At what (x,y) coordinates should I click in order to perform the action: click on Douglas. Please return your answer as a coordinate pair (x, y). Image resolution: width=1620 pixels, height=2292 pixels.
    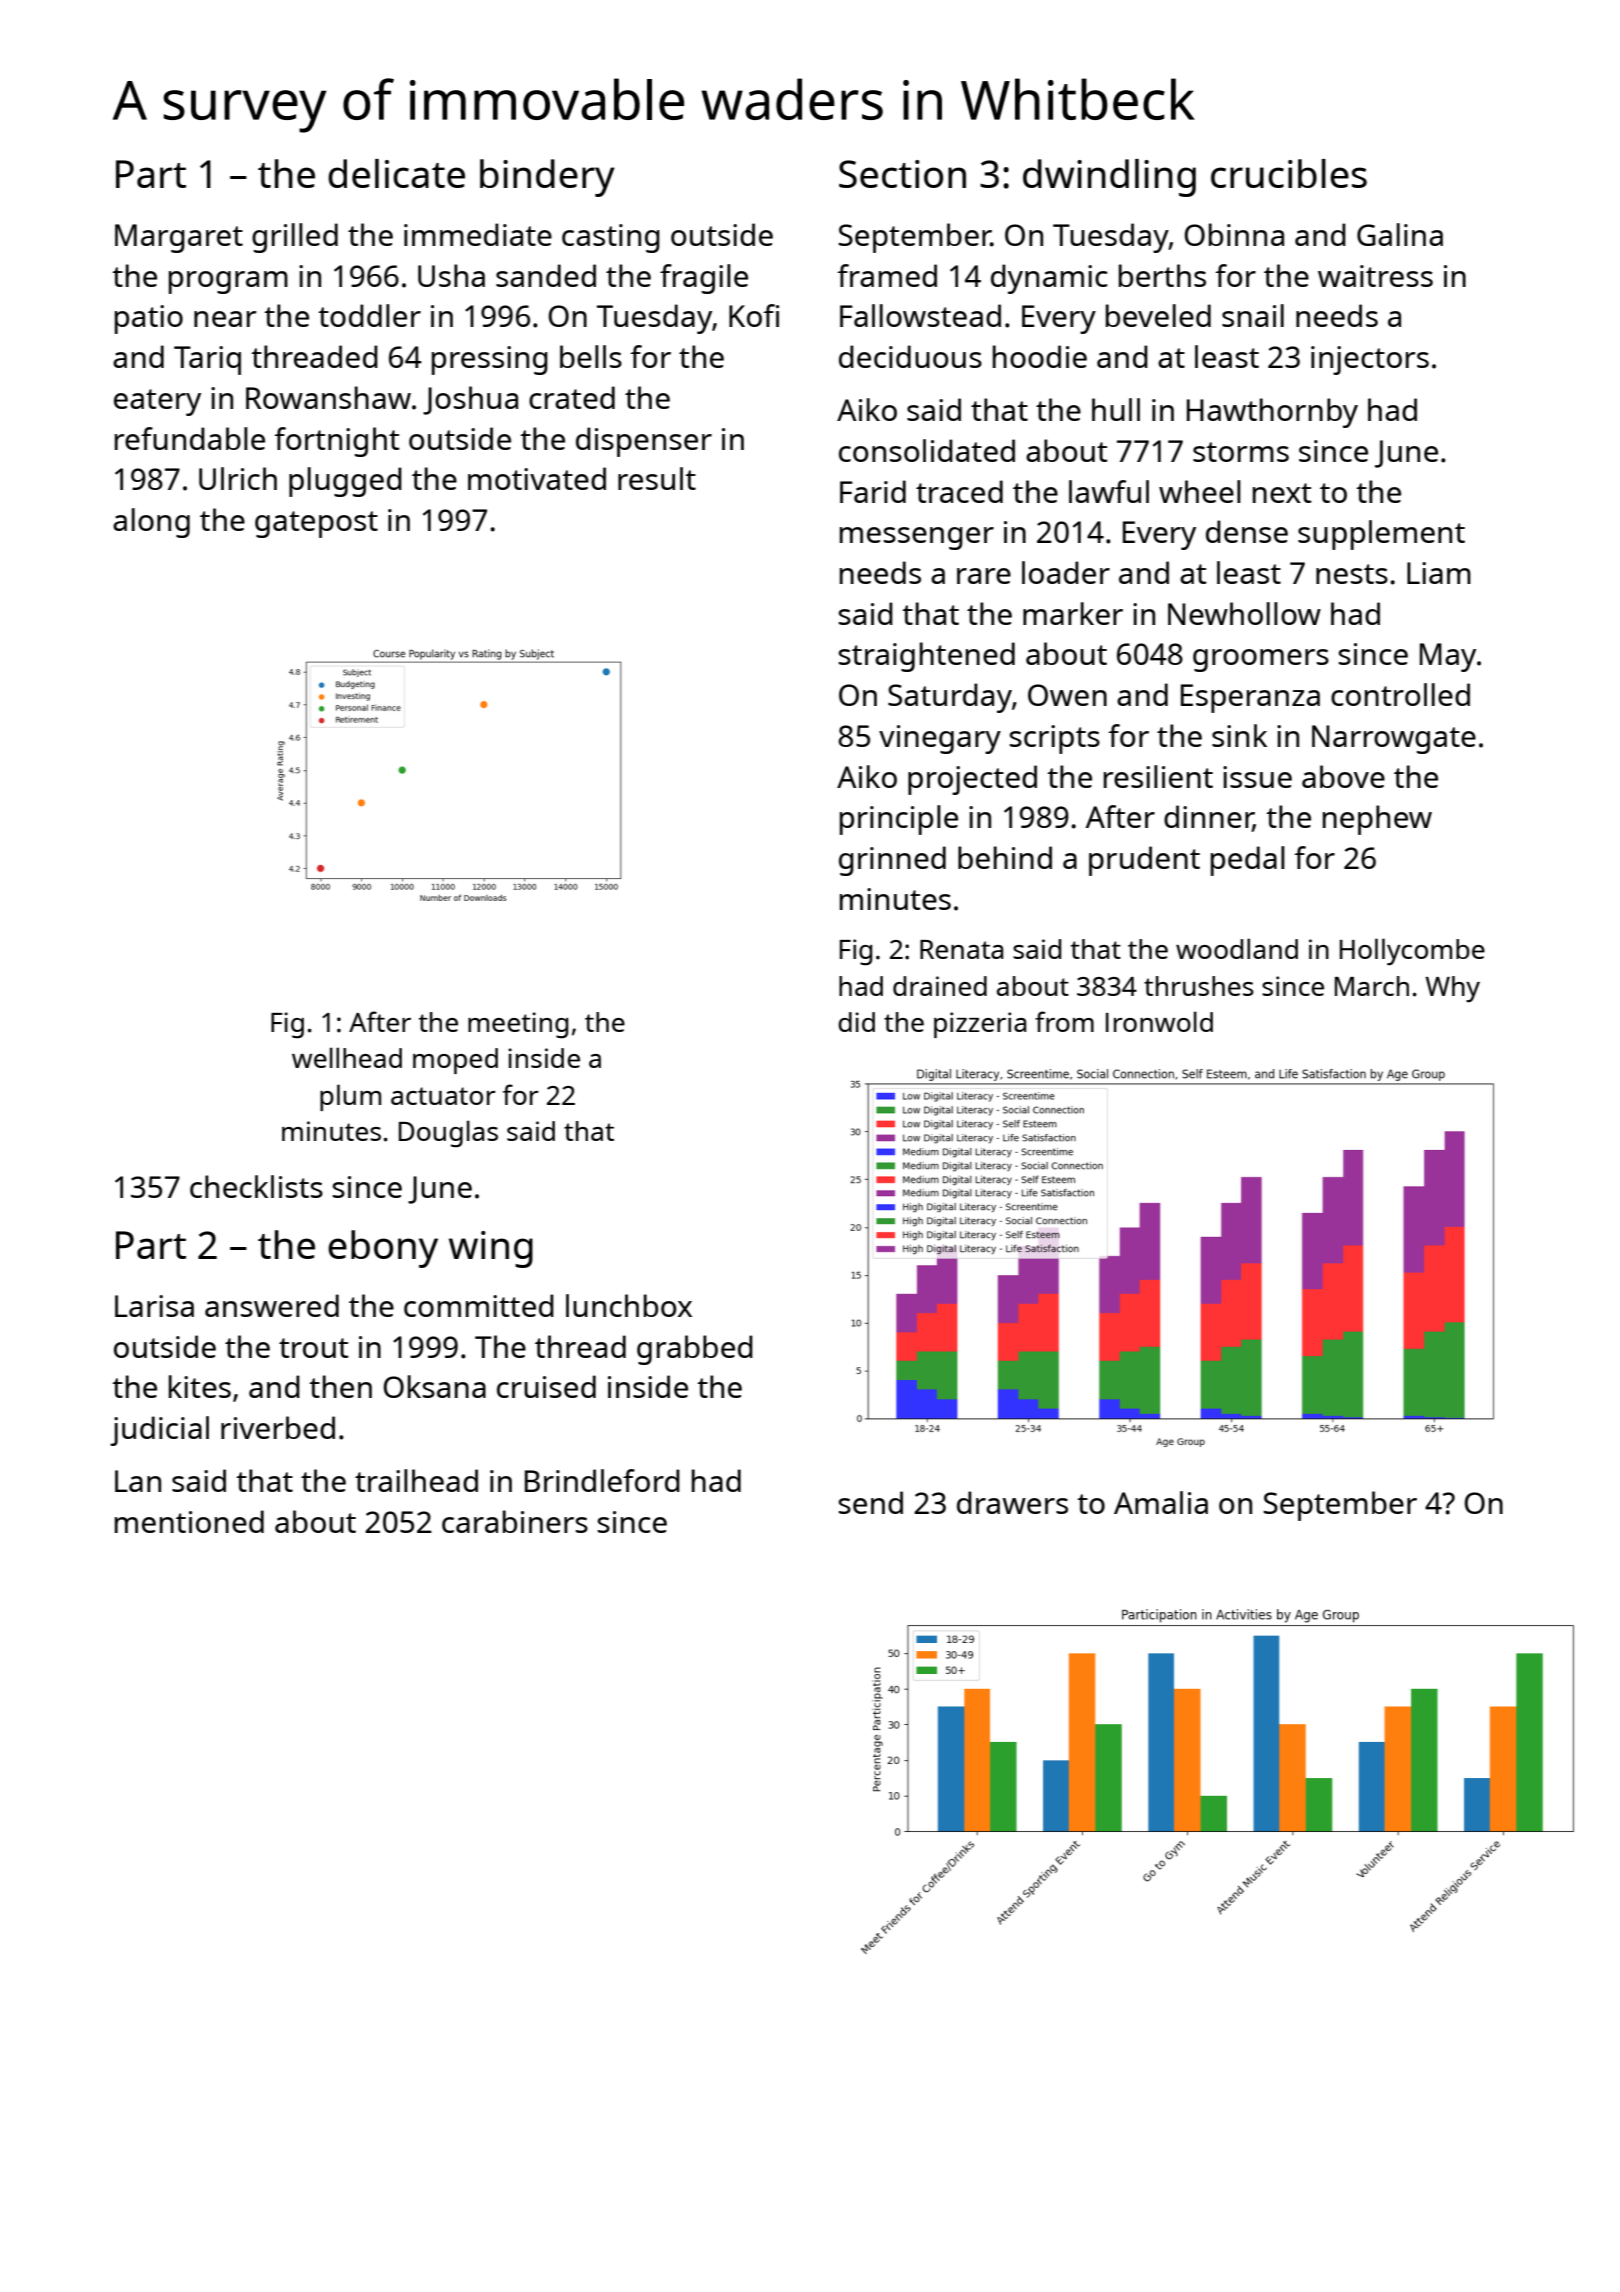
    Looking at the image, I should click on (448, 1134).
